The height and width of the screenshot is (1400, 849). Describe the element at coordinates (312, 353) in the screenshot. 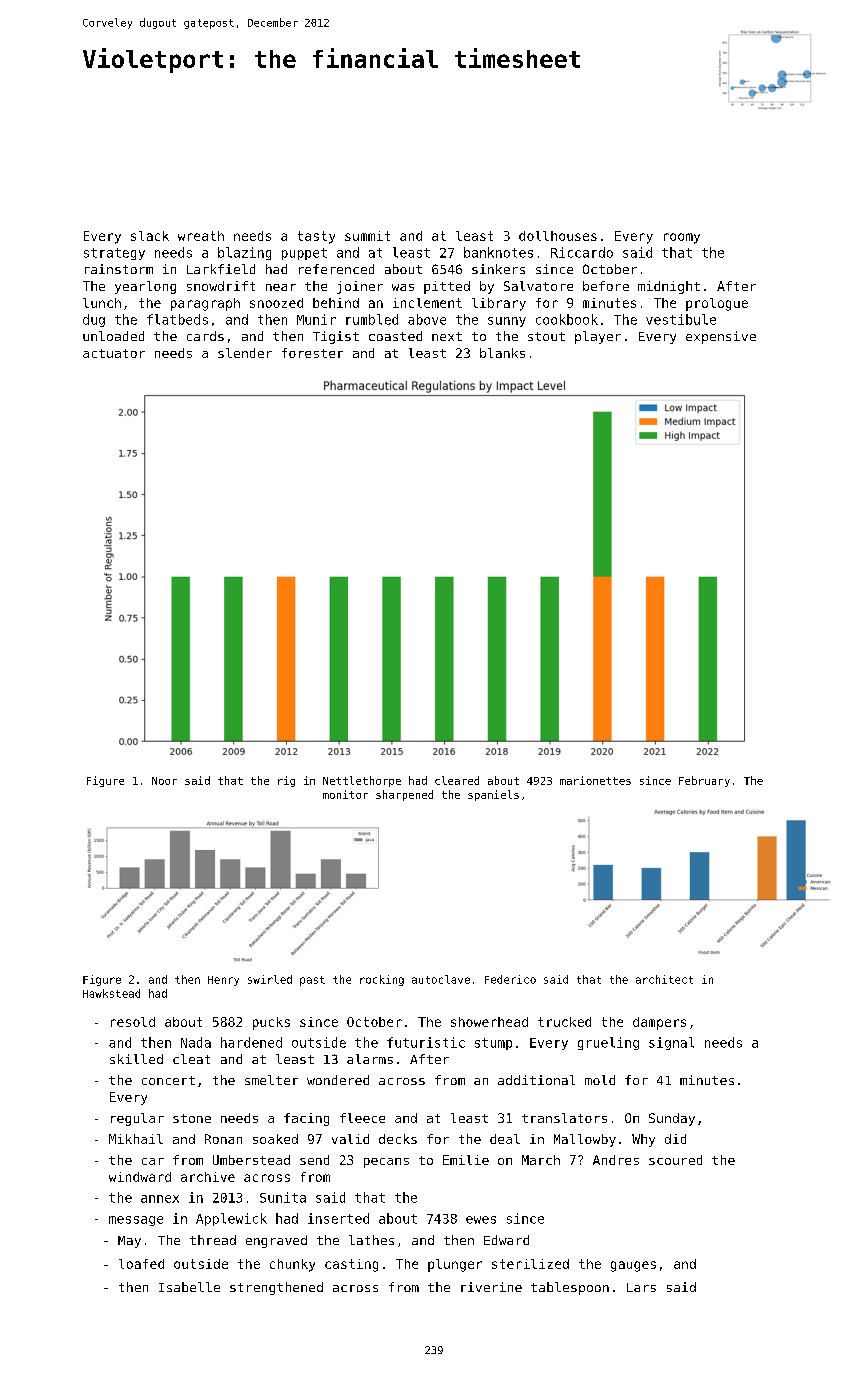

I see `forester` at that location.
